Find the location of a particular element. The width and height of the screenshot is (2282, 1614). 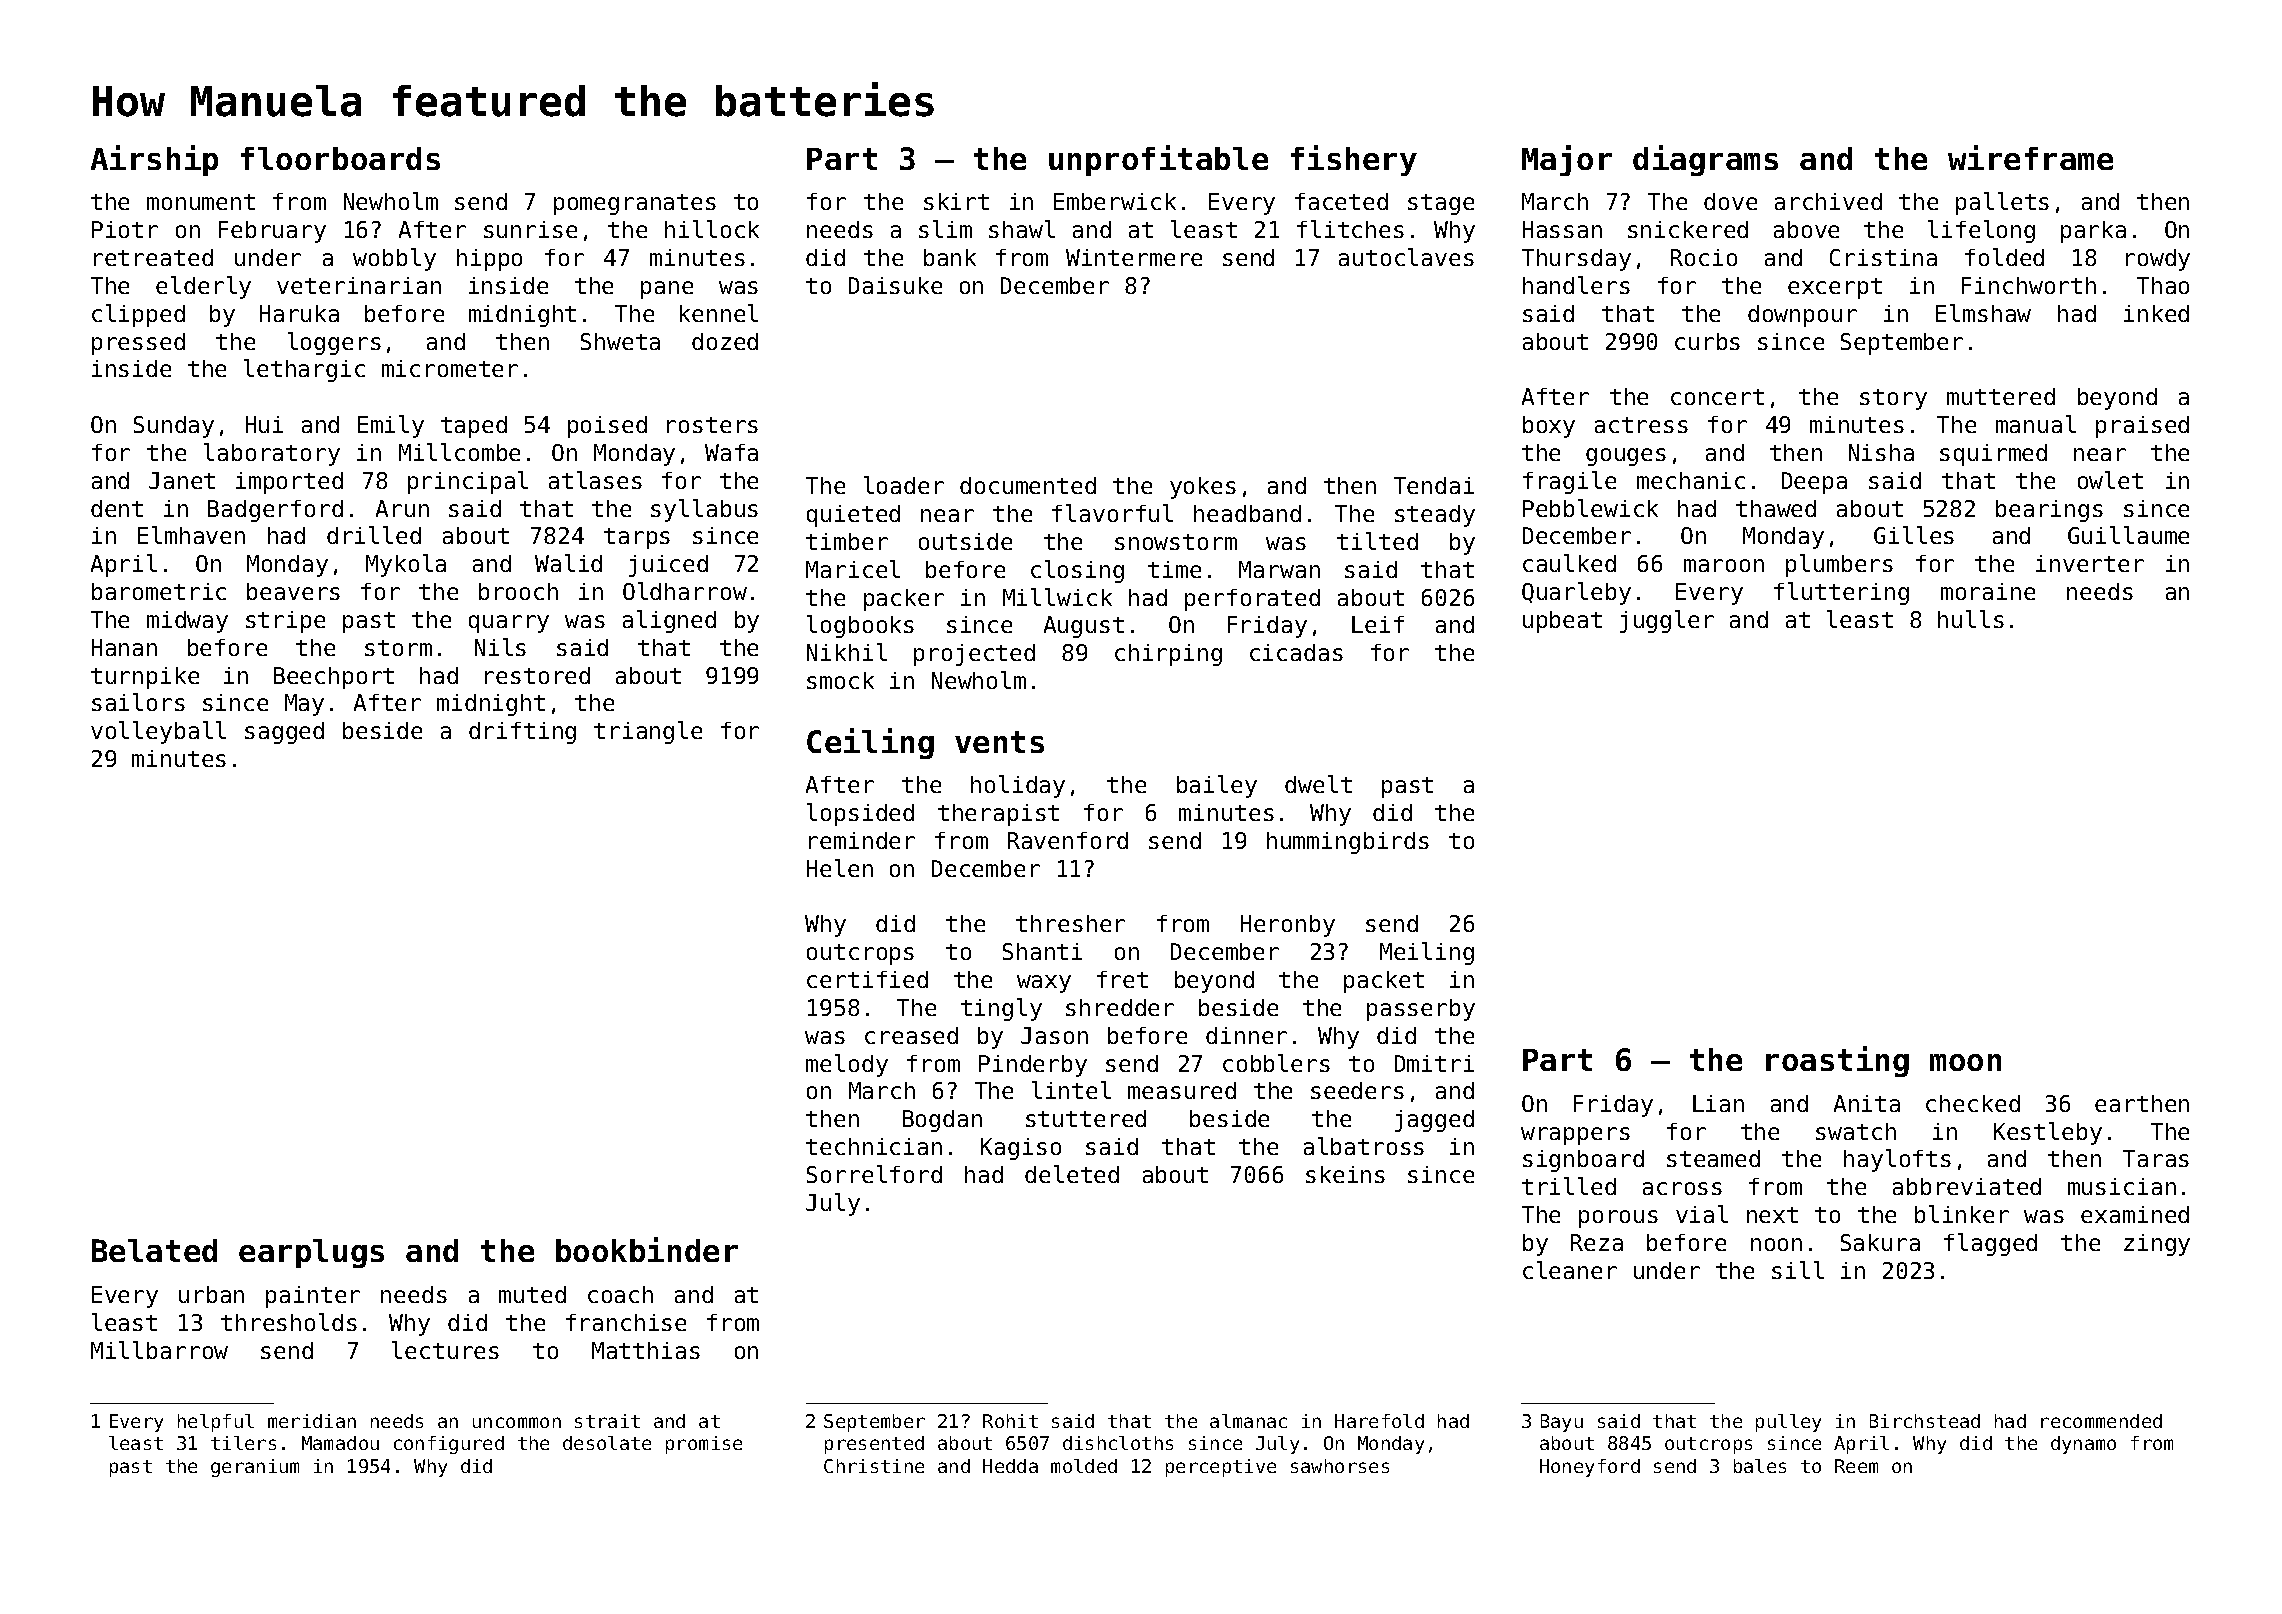

inverter is located at coordinates (2090, 563).
